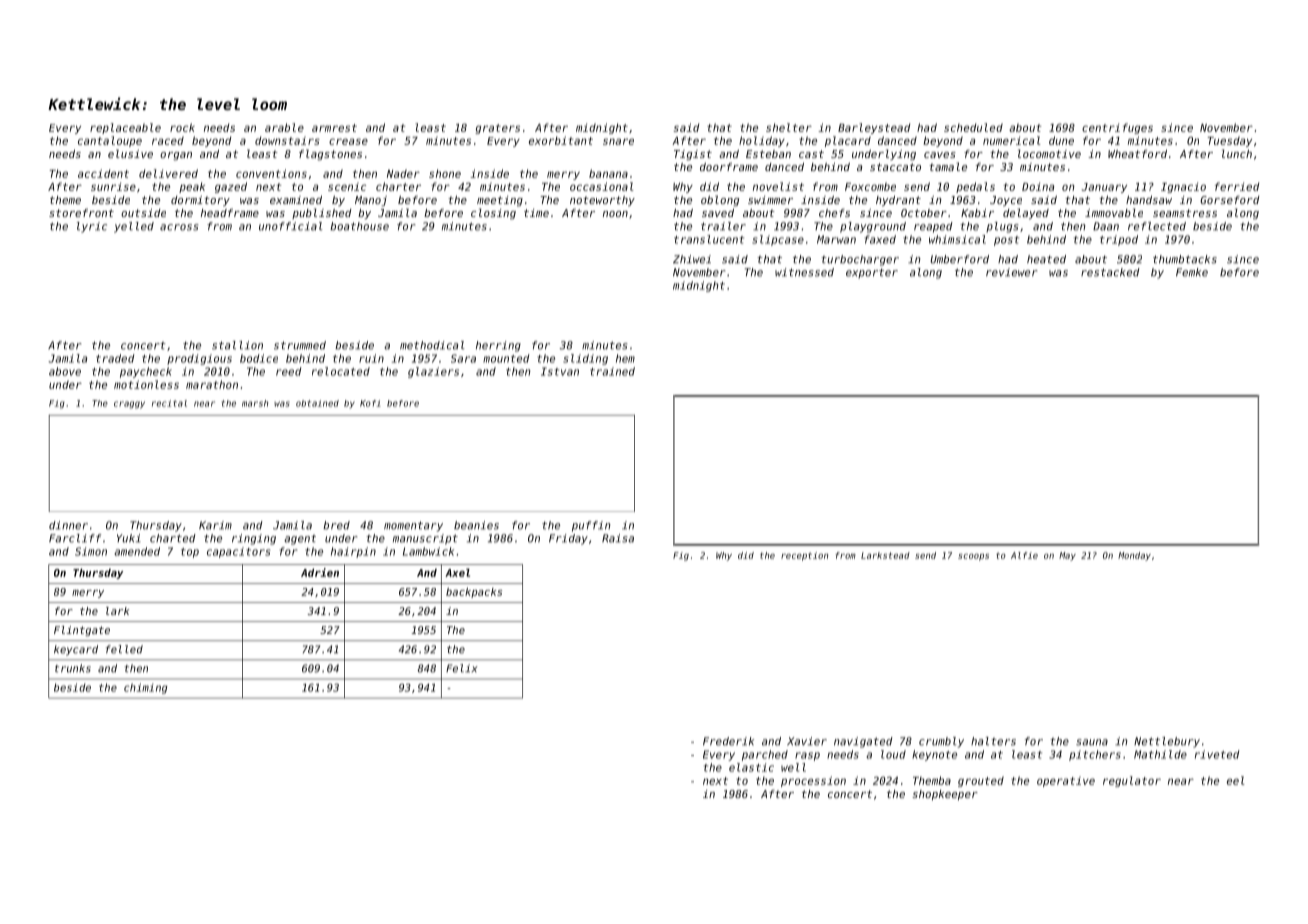 The image size is (1308, 924). I want to click on graters, so click(497, 129).
